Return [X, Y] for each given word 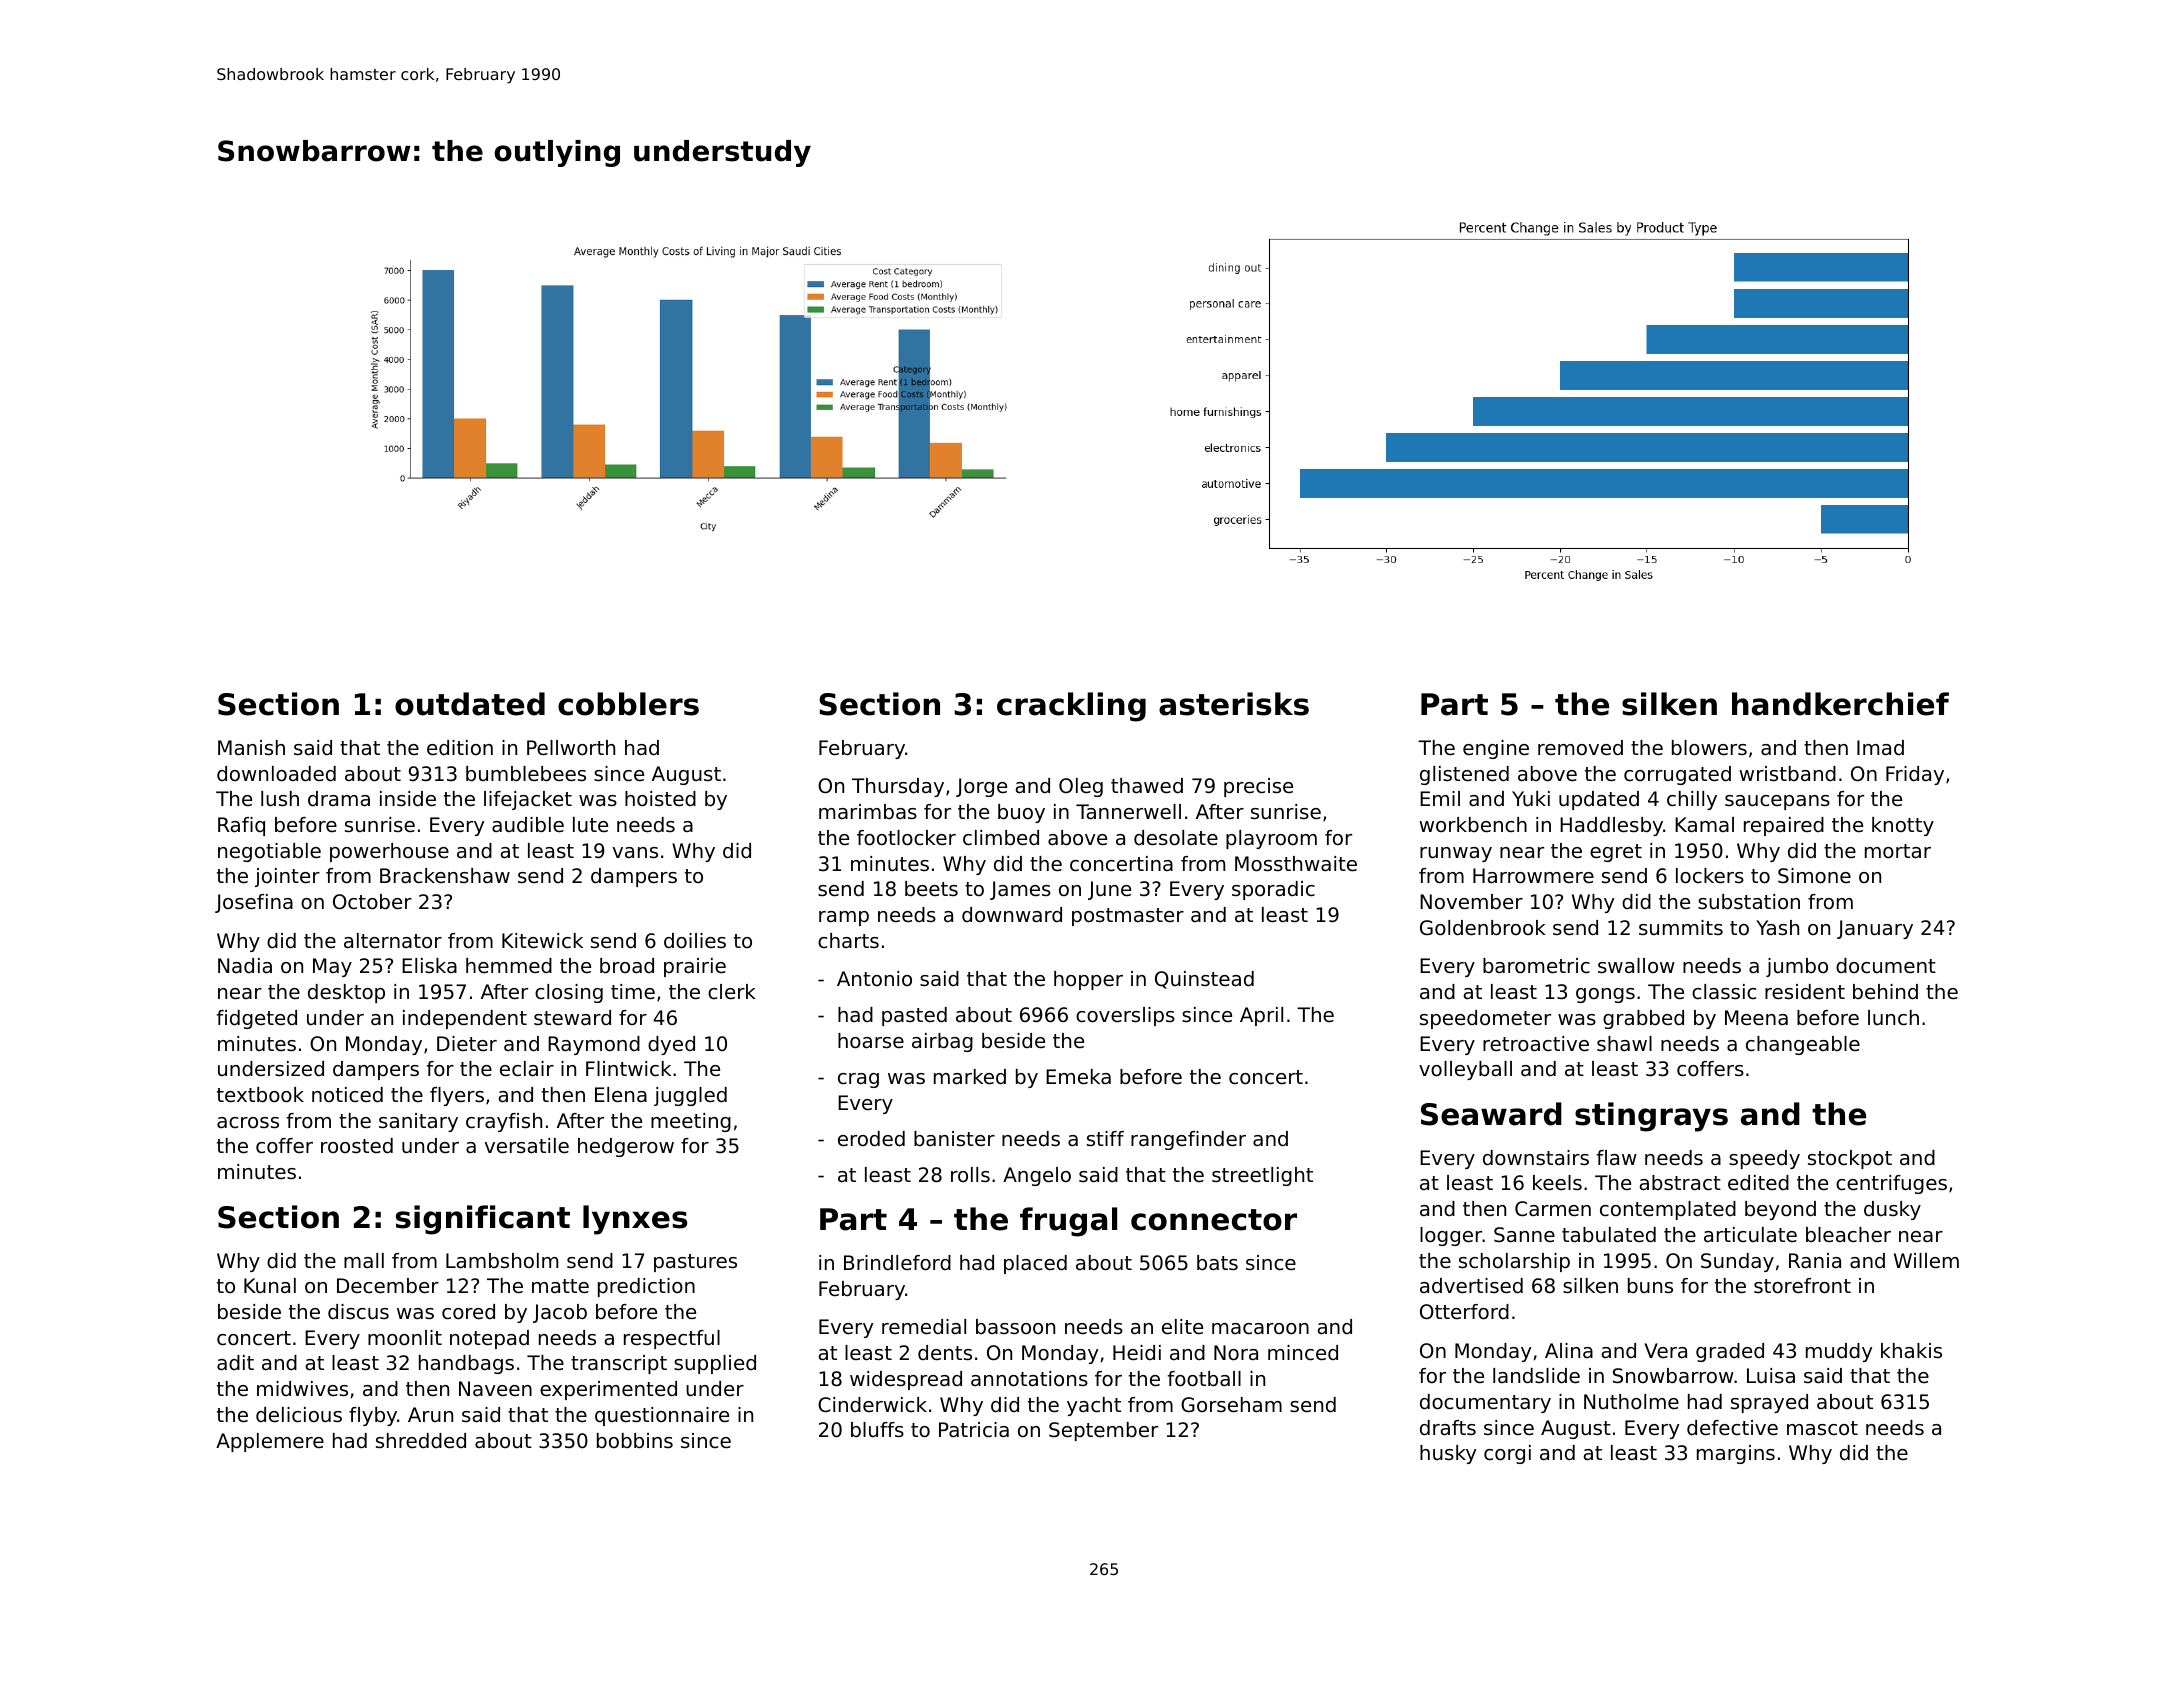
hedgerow [626, 1147]
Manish [251, 748]
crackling [1071, 707]
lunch [1893, 1018]
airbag [942, 1042]
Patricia [974, 1430]
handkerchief [1840, 704]
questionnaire [662, 1416]
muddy [1839, 1352]
